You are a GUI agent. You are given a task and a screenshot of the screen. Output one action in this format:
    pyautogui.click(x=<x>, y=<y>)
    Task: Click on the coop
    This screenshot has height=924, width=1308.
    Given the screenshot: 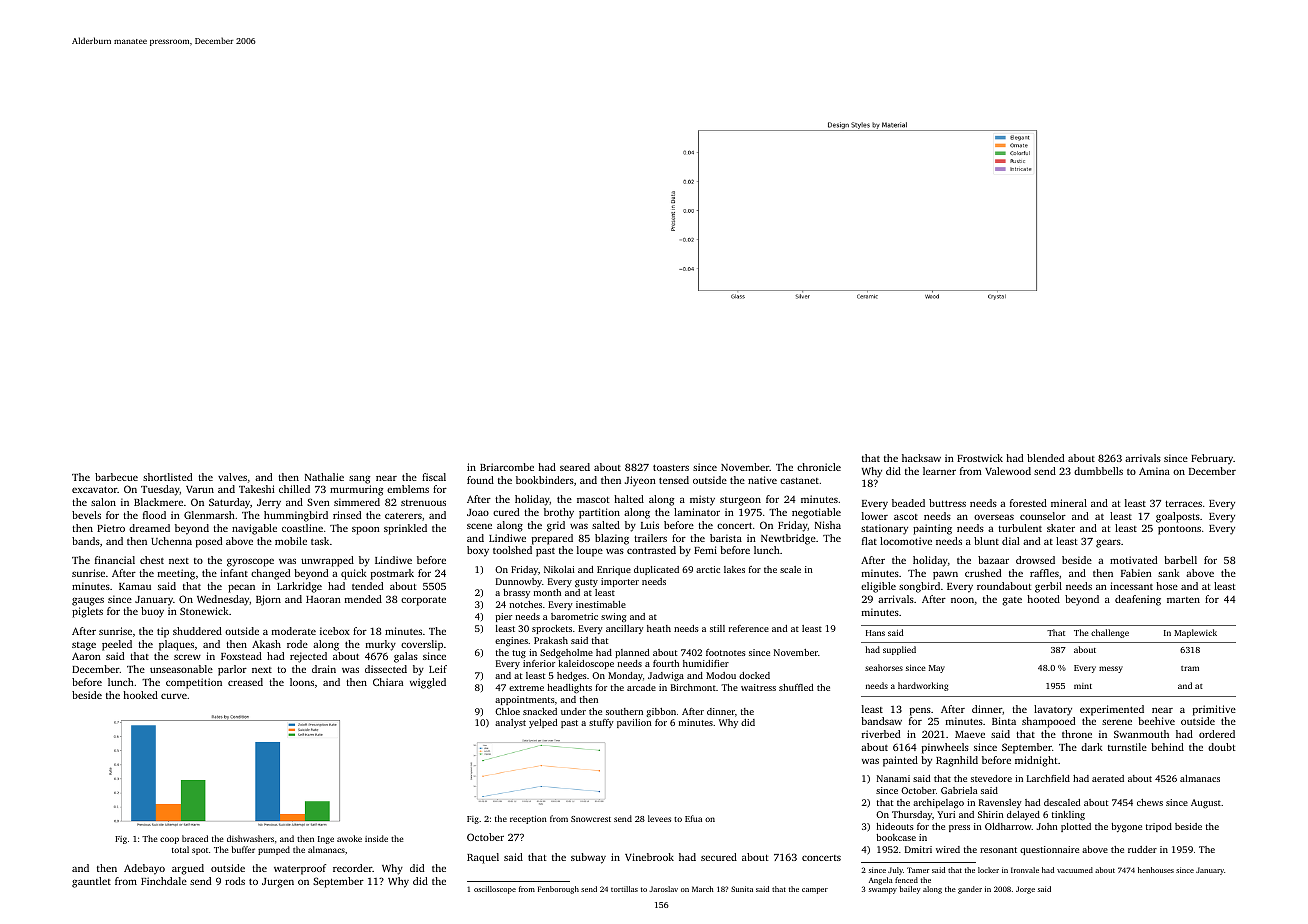 What is the action you would take?
    pyautogui.click(x=169, y=840)
